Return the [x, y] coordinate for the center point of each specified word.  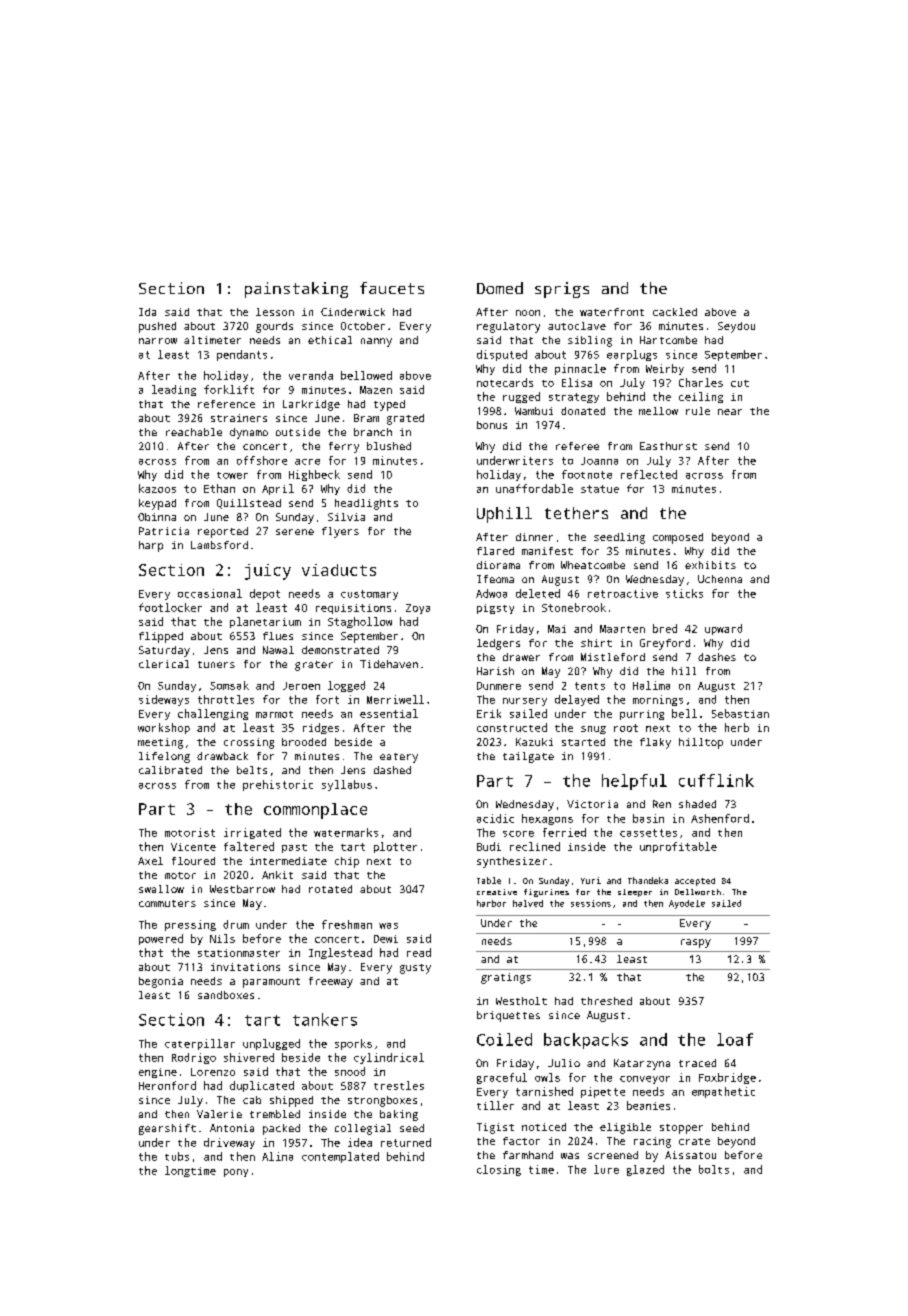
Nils [222, 938]
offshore [262, 460]
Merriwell [395, 699]
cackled [675, 312]
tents [590, 686]
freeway [331, 982]
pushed [157, 327]
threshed [606, 1001]
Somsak [229, 685]
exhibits [710, 565]
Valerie [219, 1114]
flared [495, 551]
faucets [392, 288]
